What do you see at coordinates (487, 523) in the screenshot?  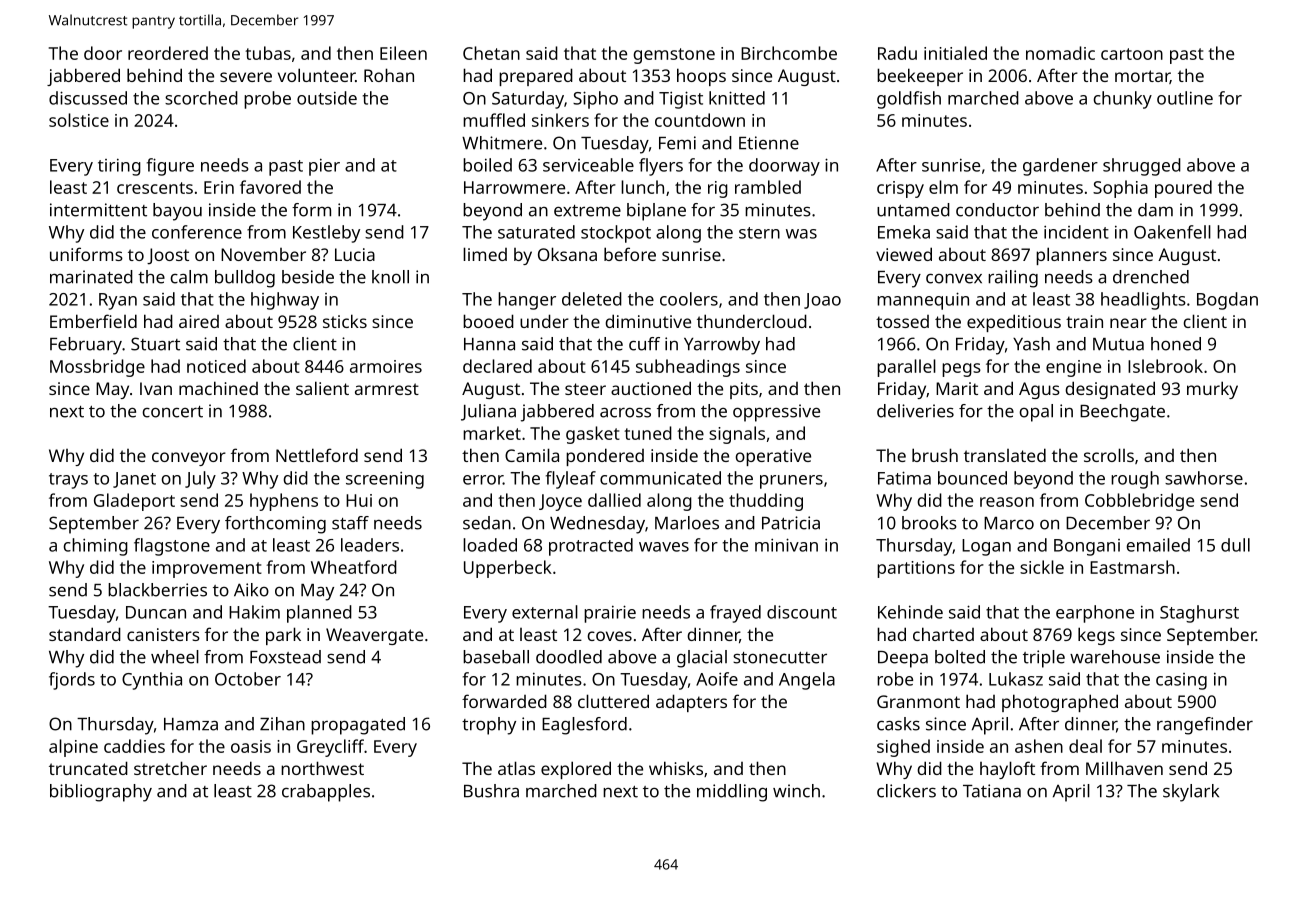 I see `sedan` at bounding box center [487, 523].
